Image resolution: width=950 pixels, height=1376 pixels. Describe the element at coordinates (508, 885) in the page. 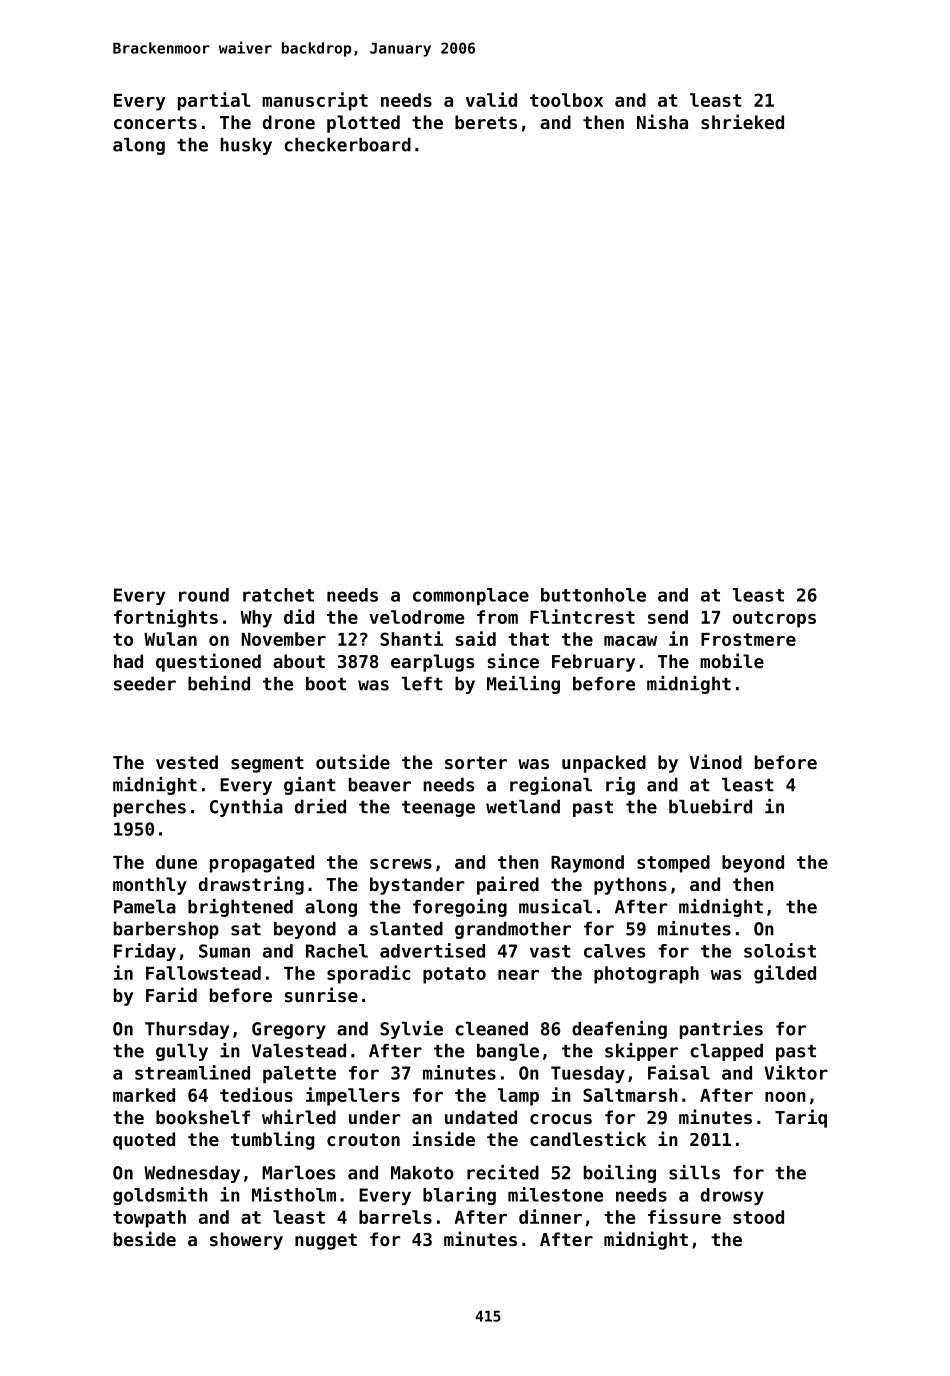

I see `paired` at that location.
